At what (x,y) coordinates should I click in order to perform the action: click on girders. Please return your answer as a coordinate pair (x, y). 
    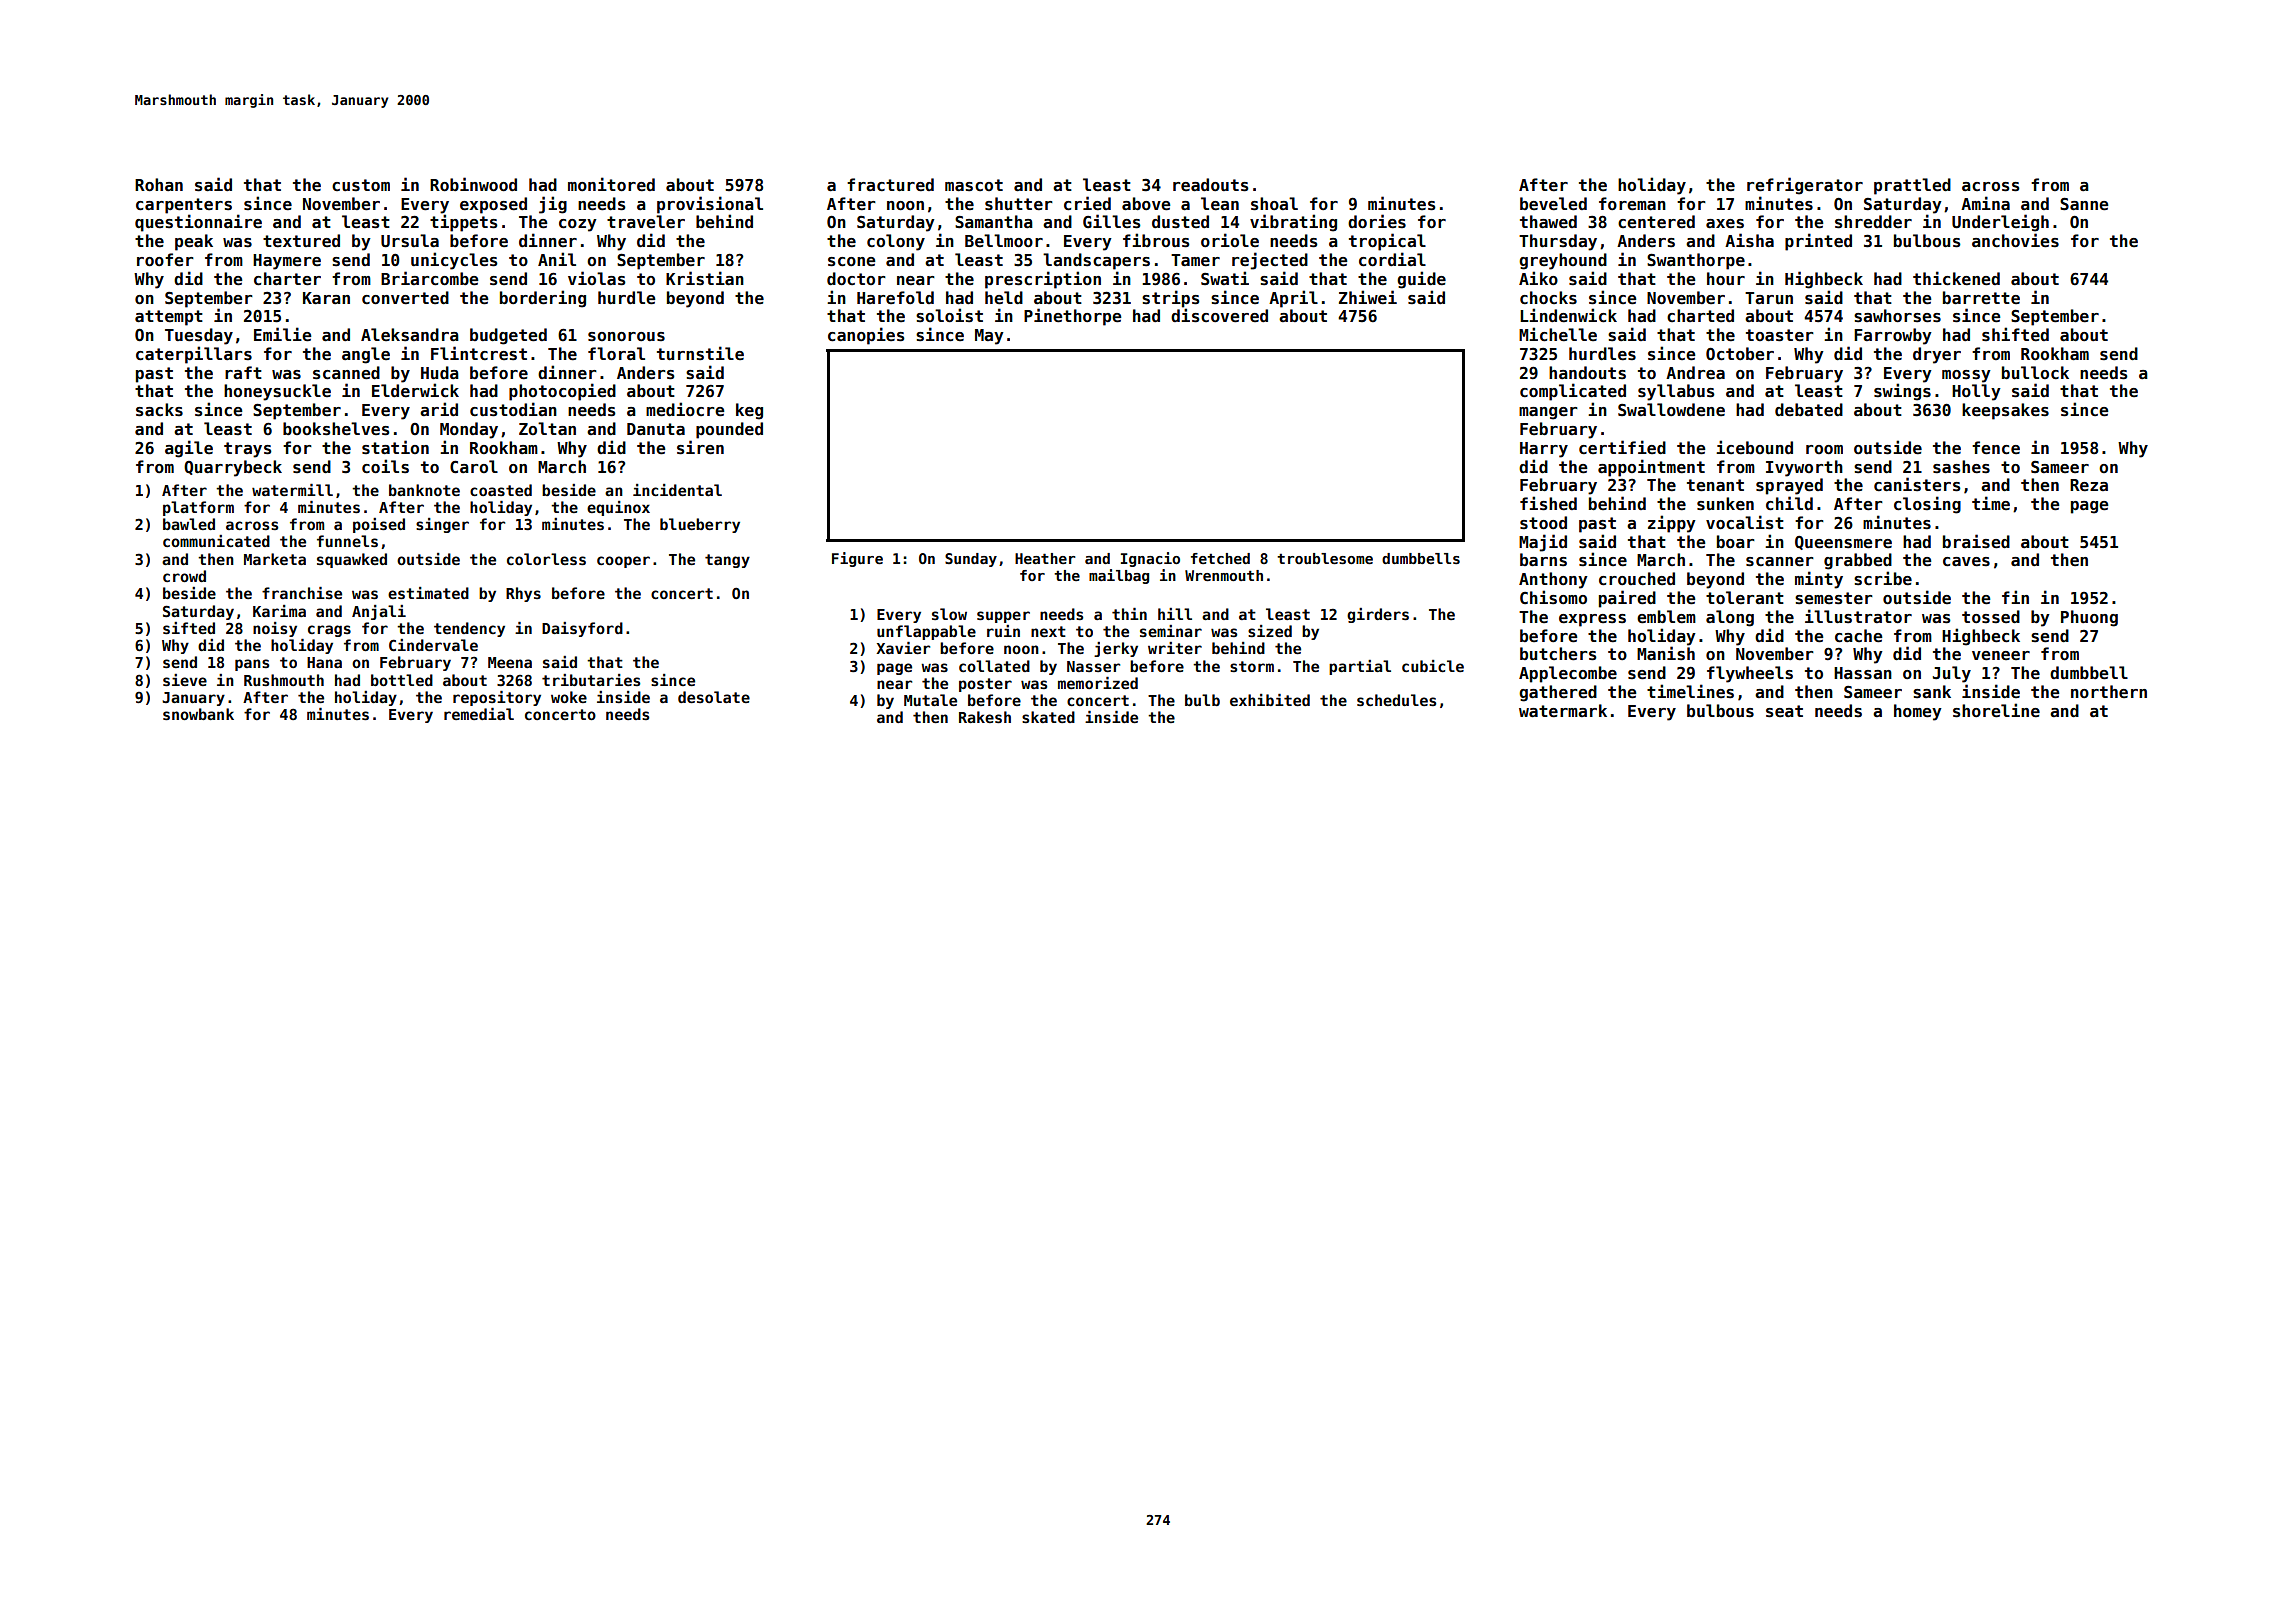
    Looking at the image, I should click on (1378, 615).
